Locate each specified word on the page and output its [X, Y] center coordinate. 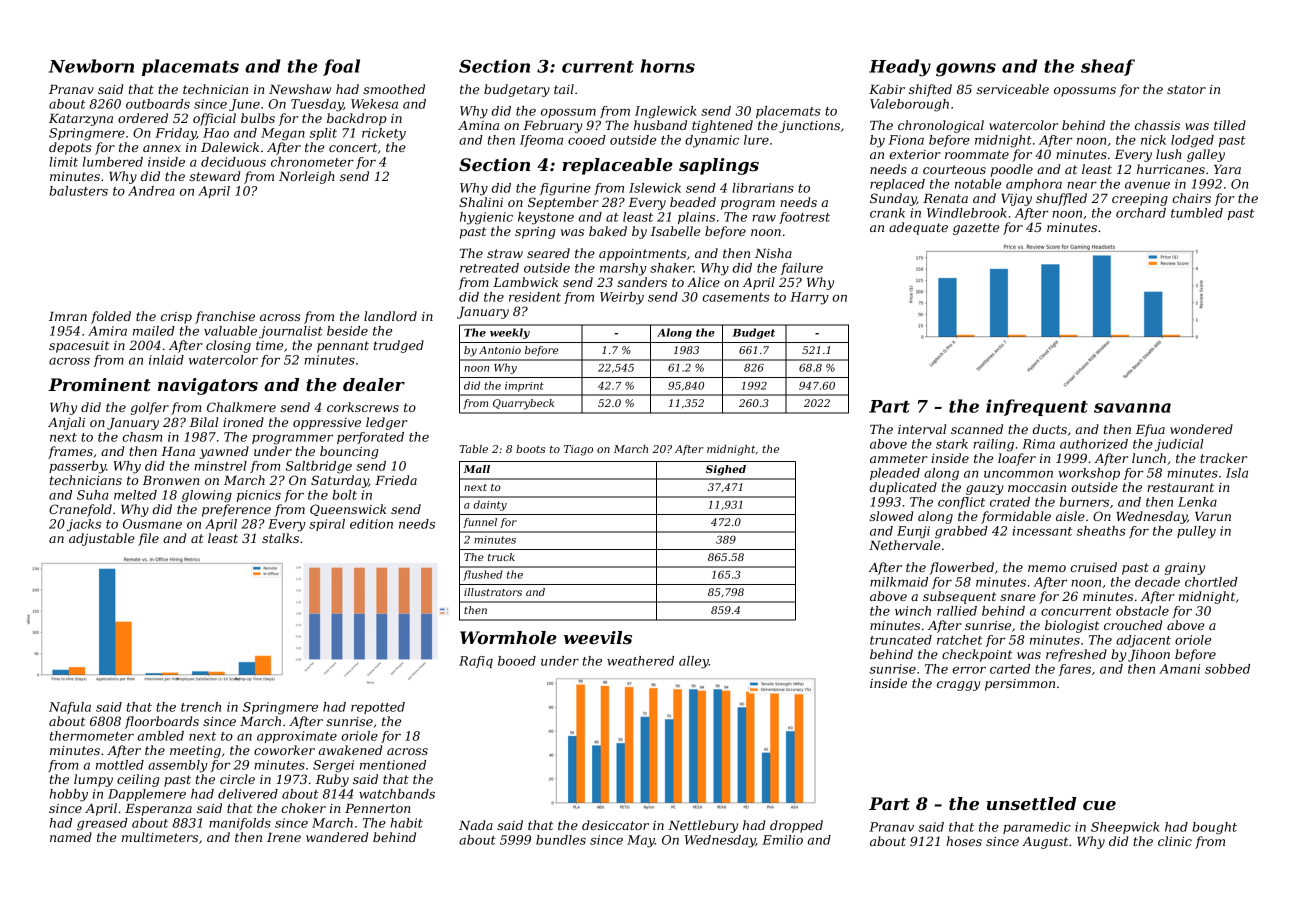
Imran [68, 316]
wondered [1201, 429]
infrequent [1037, 407]
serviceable [1013, 89]
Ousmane [152, 524]
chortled [1211, 582]
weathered [640, 661]
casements [736, 297]
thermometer [92, 736]
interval [922, 429]
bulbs [258, 118]
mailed [154, 331]
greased [102, 824]
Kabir [887, 89]
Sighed [726, 470]
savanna [1132, 408]
